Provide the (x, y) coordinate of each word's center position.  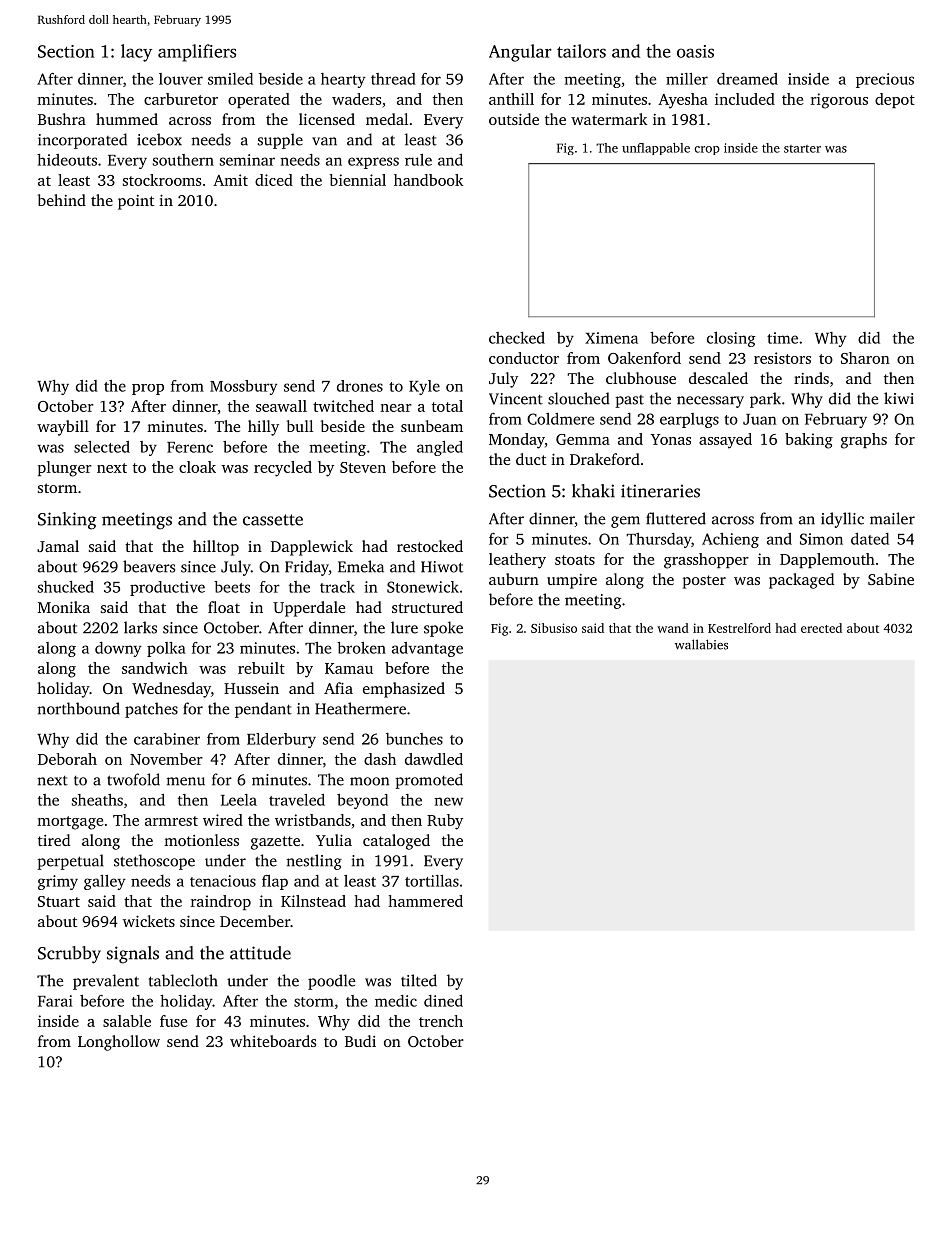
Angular (520, 53)
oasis (695, 51)
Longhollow (119, 1043)
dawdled (434, 759)
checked (517, 338)
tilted (419, 980)
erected (821, 628)
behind (62, 200)
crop (707, 150)
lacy (136, 53)
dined (443, 1001)
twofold (133, 779)
